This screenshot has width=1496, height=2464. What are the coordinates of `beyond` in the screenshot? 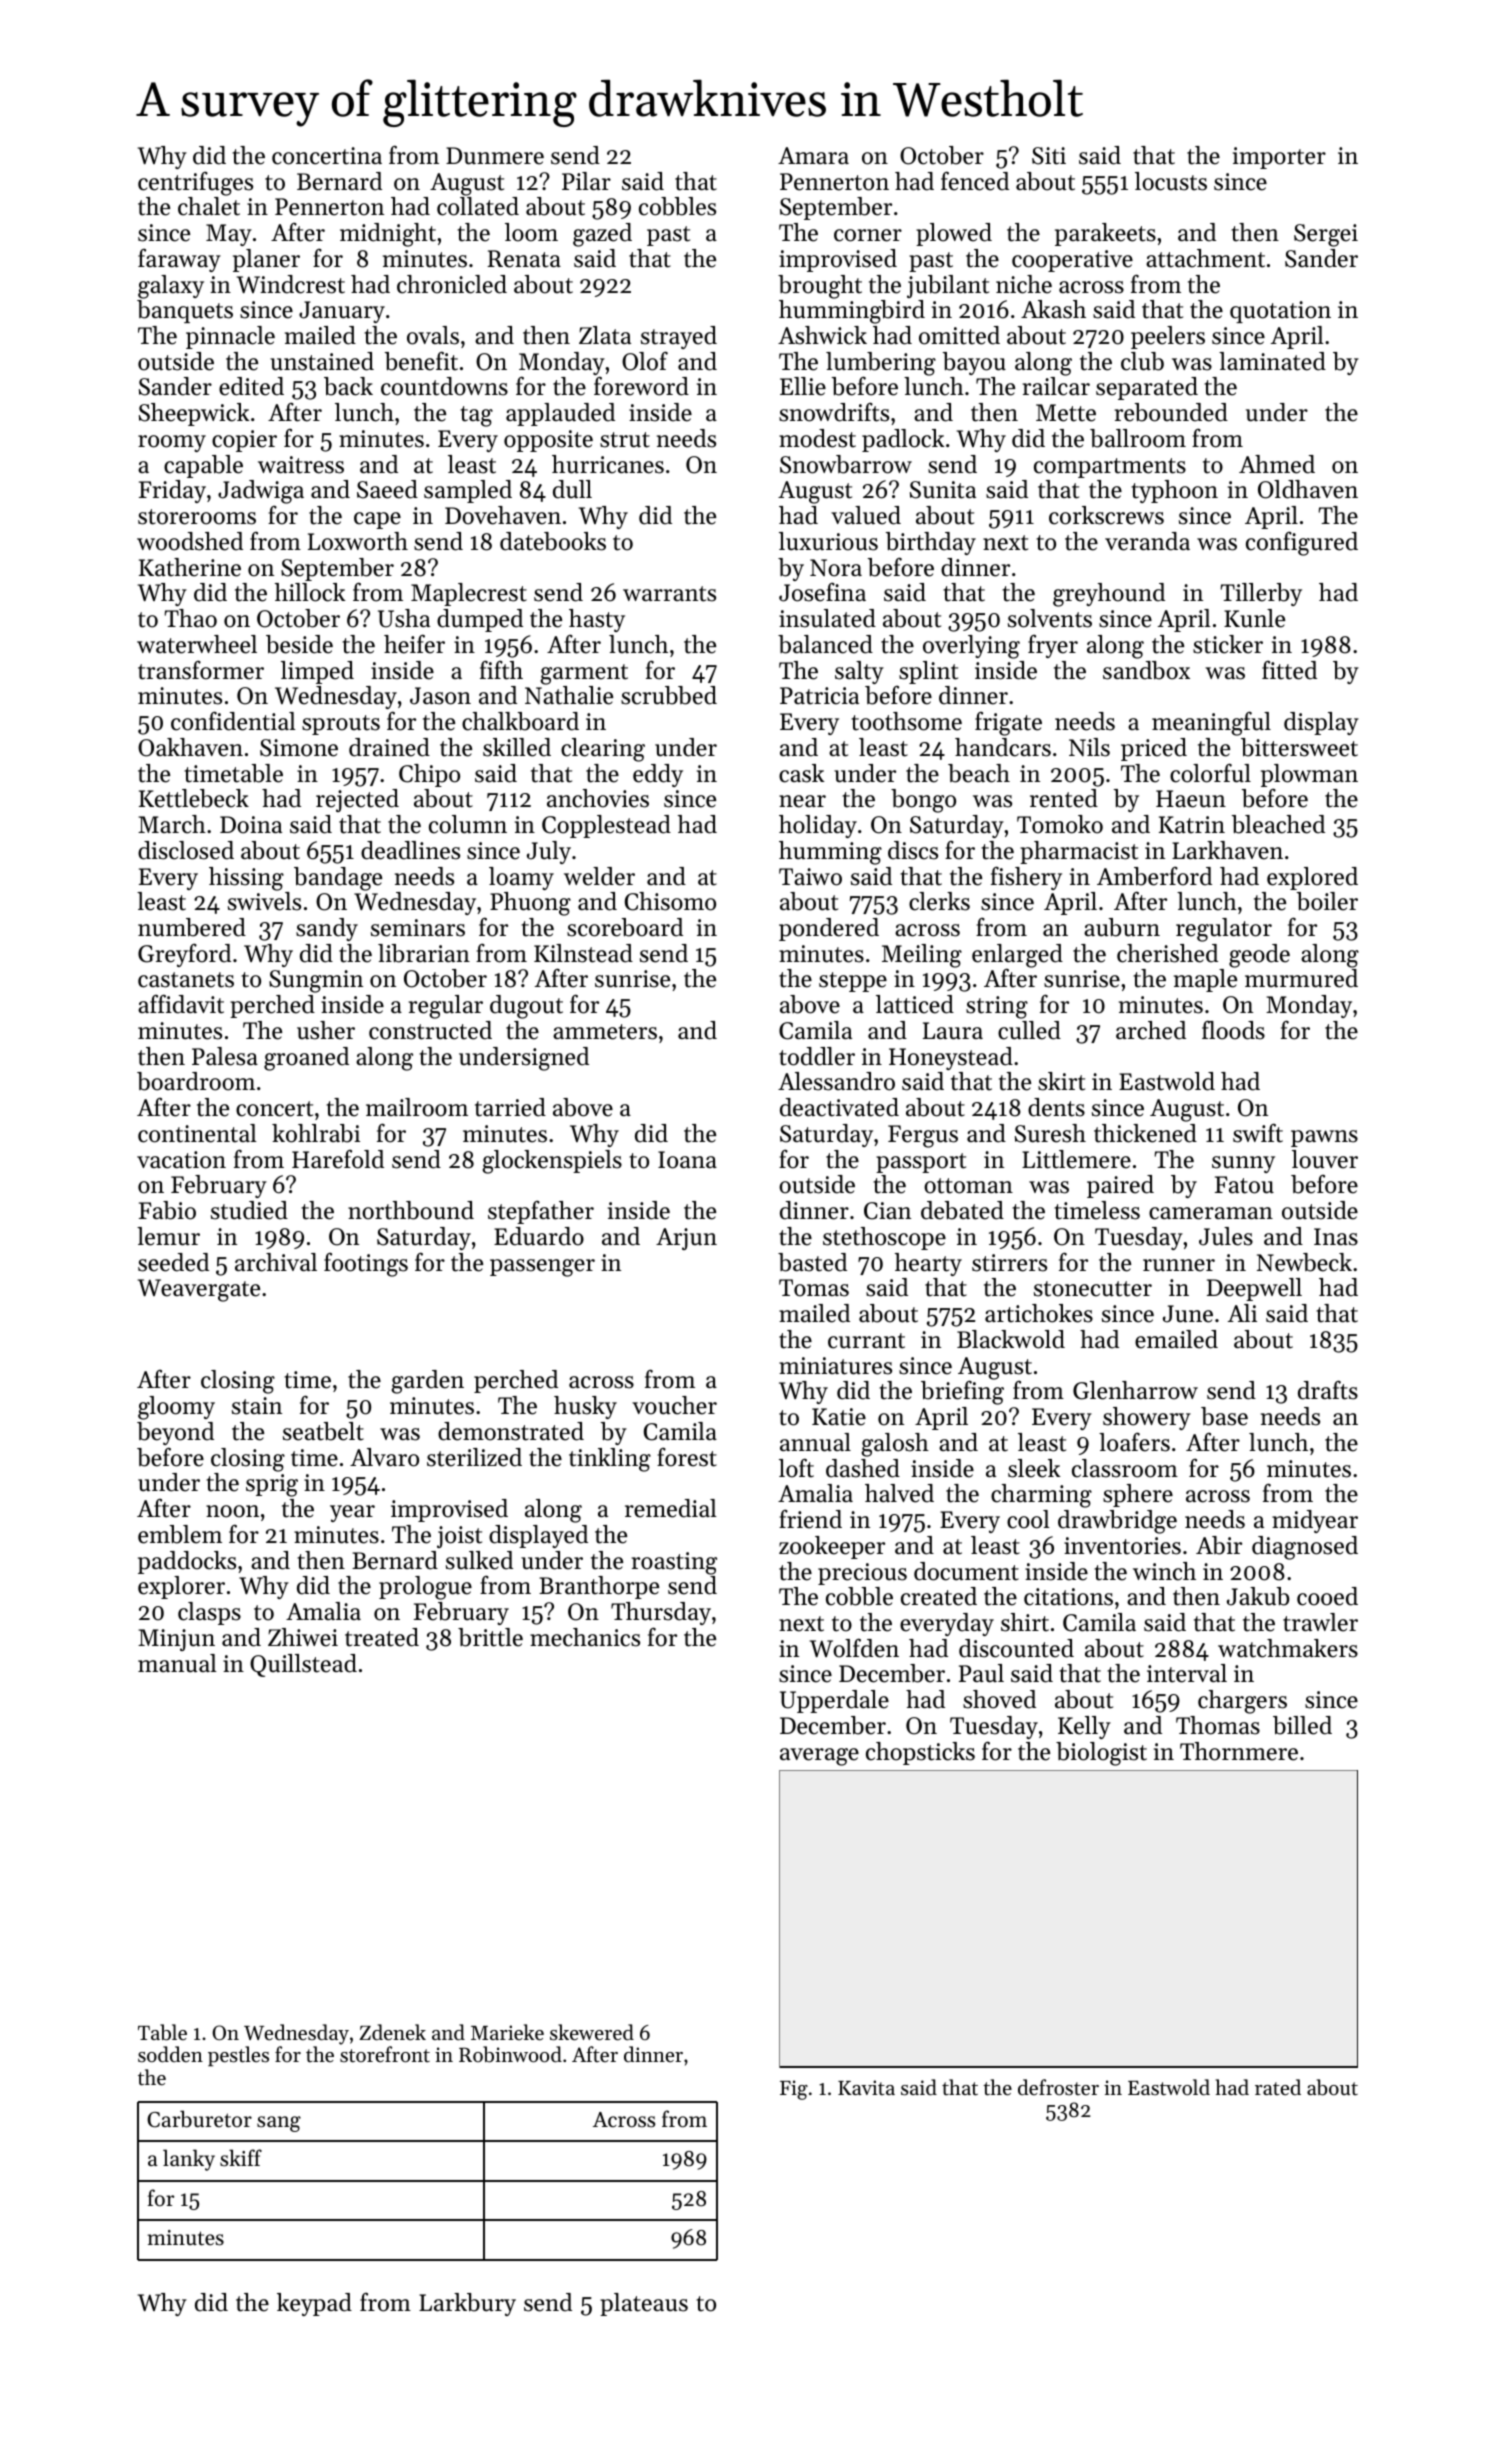 It's located at (175, 1433).
